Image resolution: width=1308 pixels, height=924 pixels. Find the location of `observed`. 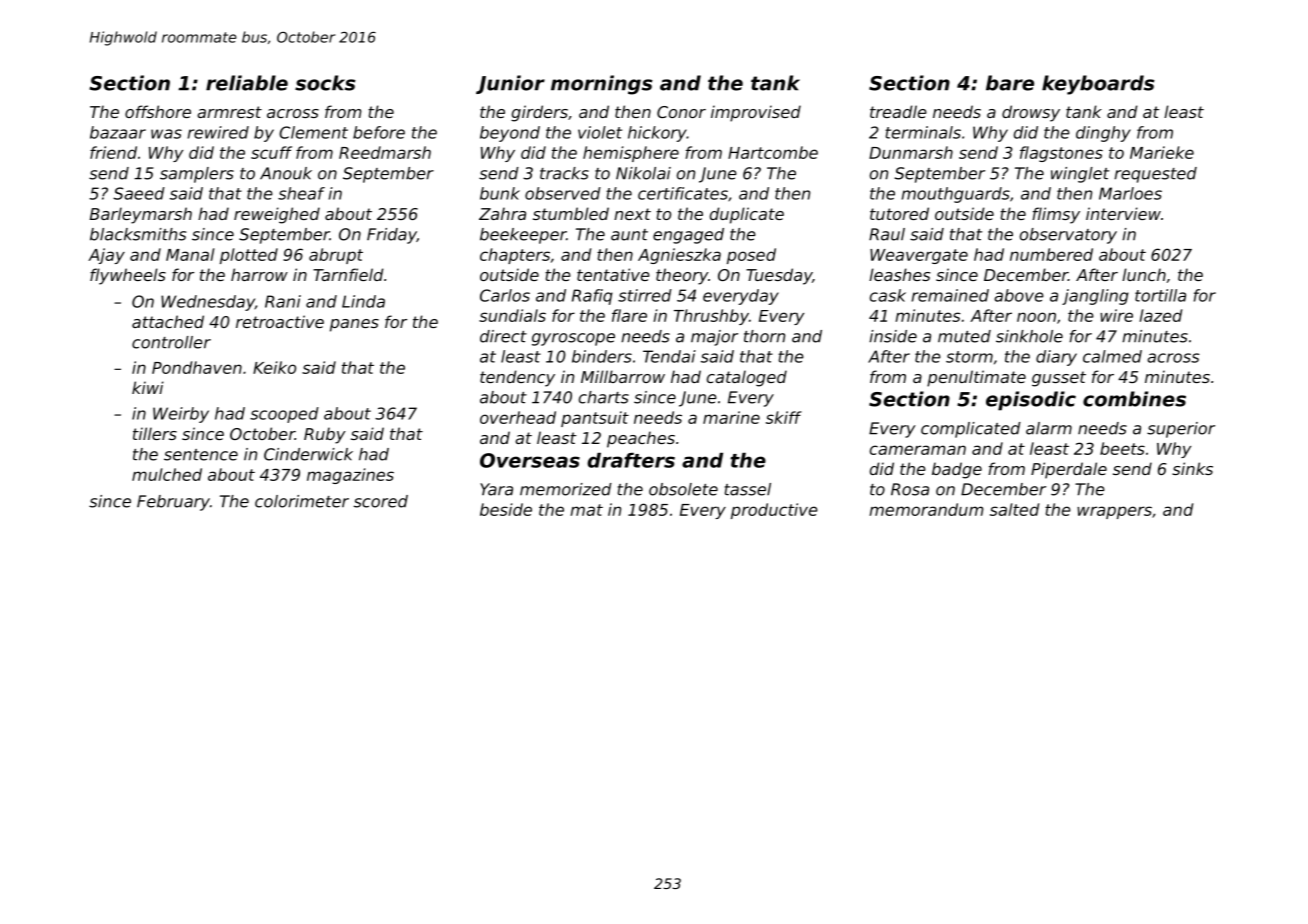

observed is located at coordinates (563, 193).
